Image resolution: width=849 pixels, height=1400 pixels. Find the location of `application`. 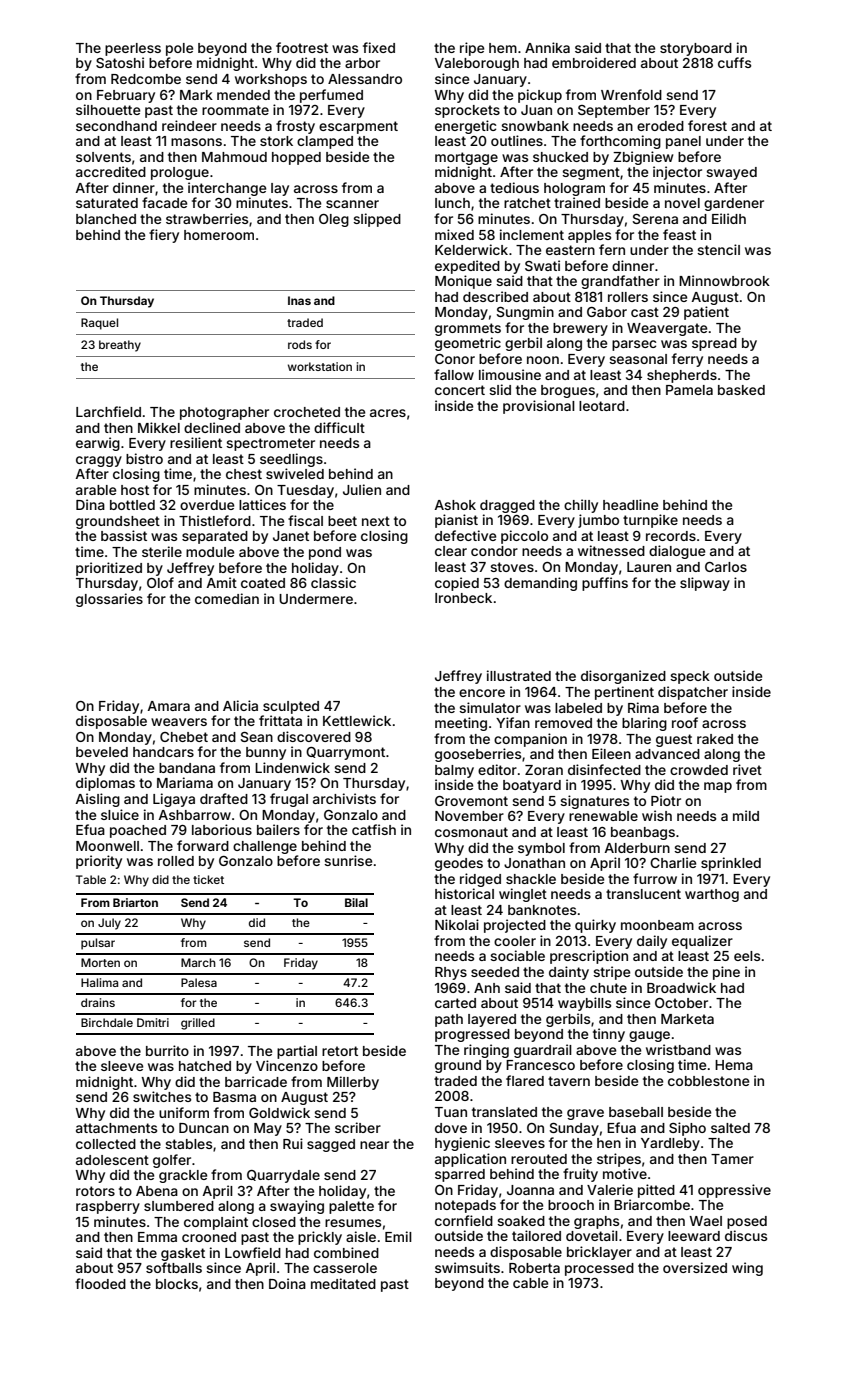

application is located at coordinates (470, 1160).
